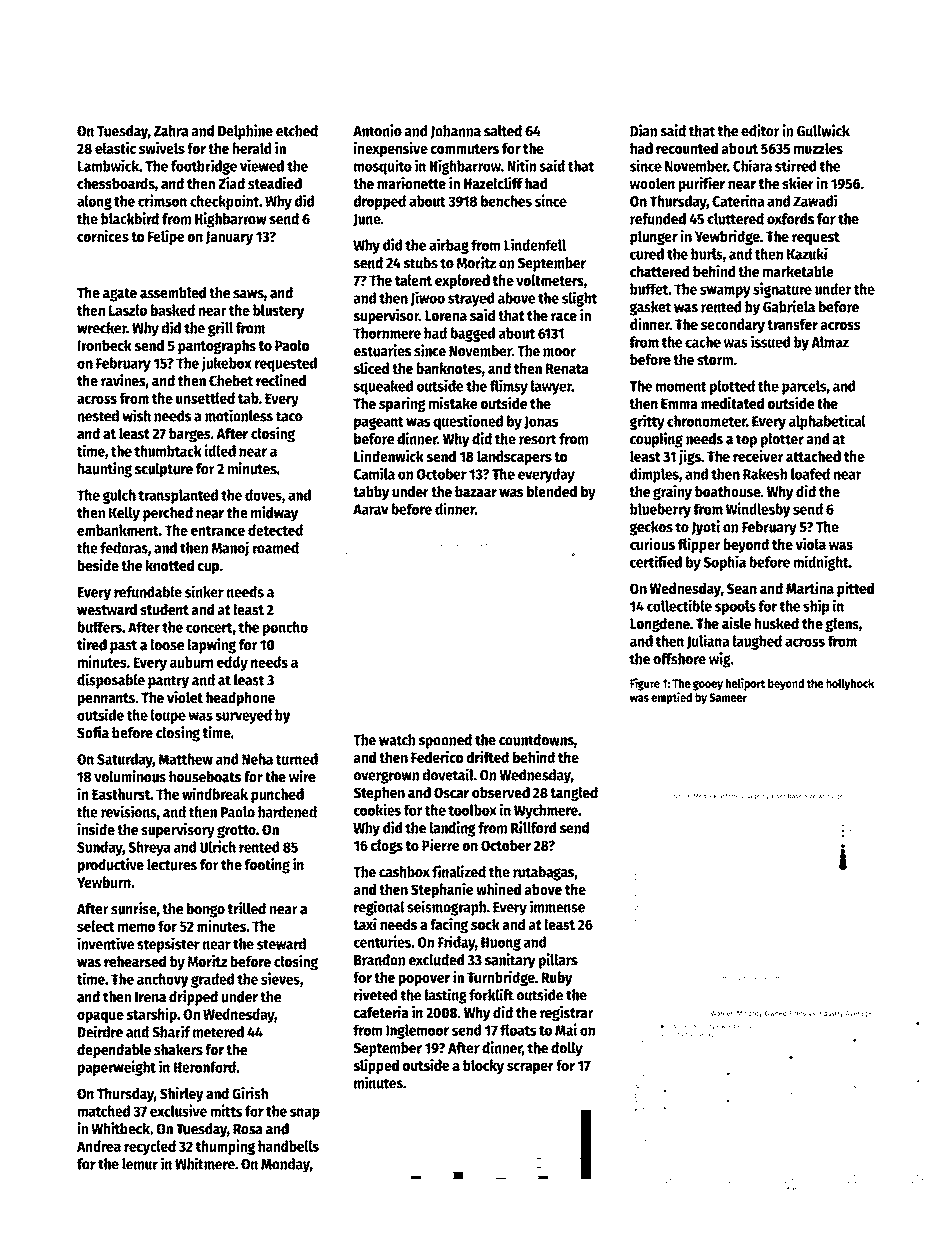 The width and height of the page is (952, 1233). I want to click on ravines, so click(123, 380).
